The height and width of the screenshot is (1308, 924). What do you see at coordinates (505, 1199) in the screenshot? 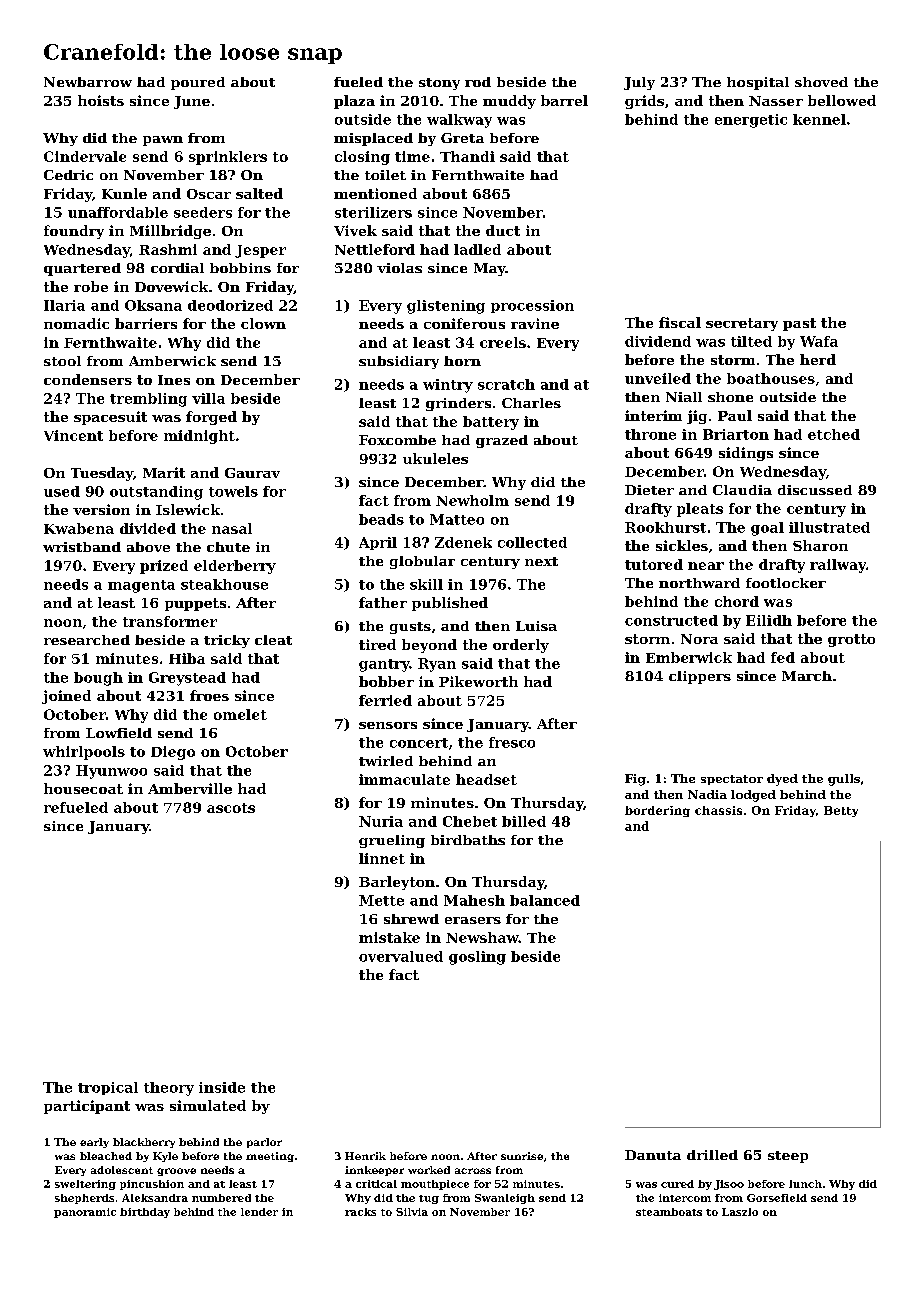
I see `Swanleigh` at bounding box center [505, 1199].
